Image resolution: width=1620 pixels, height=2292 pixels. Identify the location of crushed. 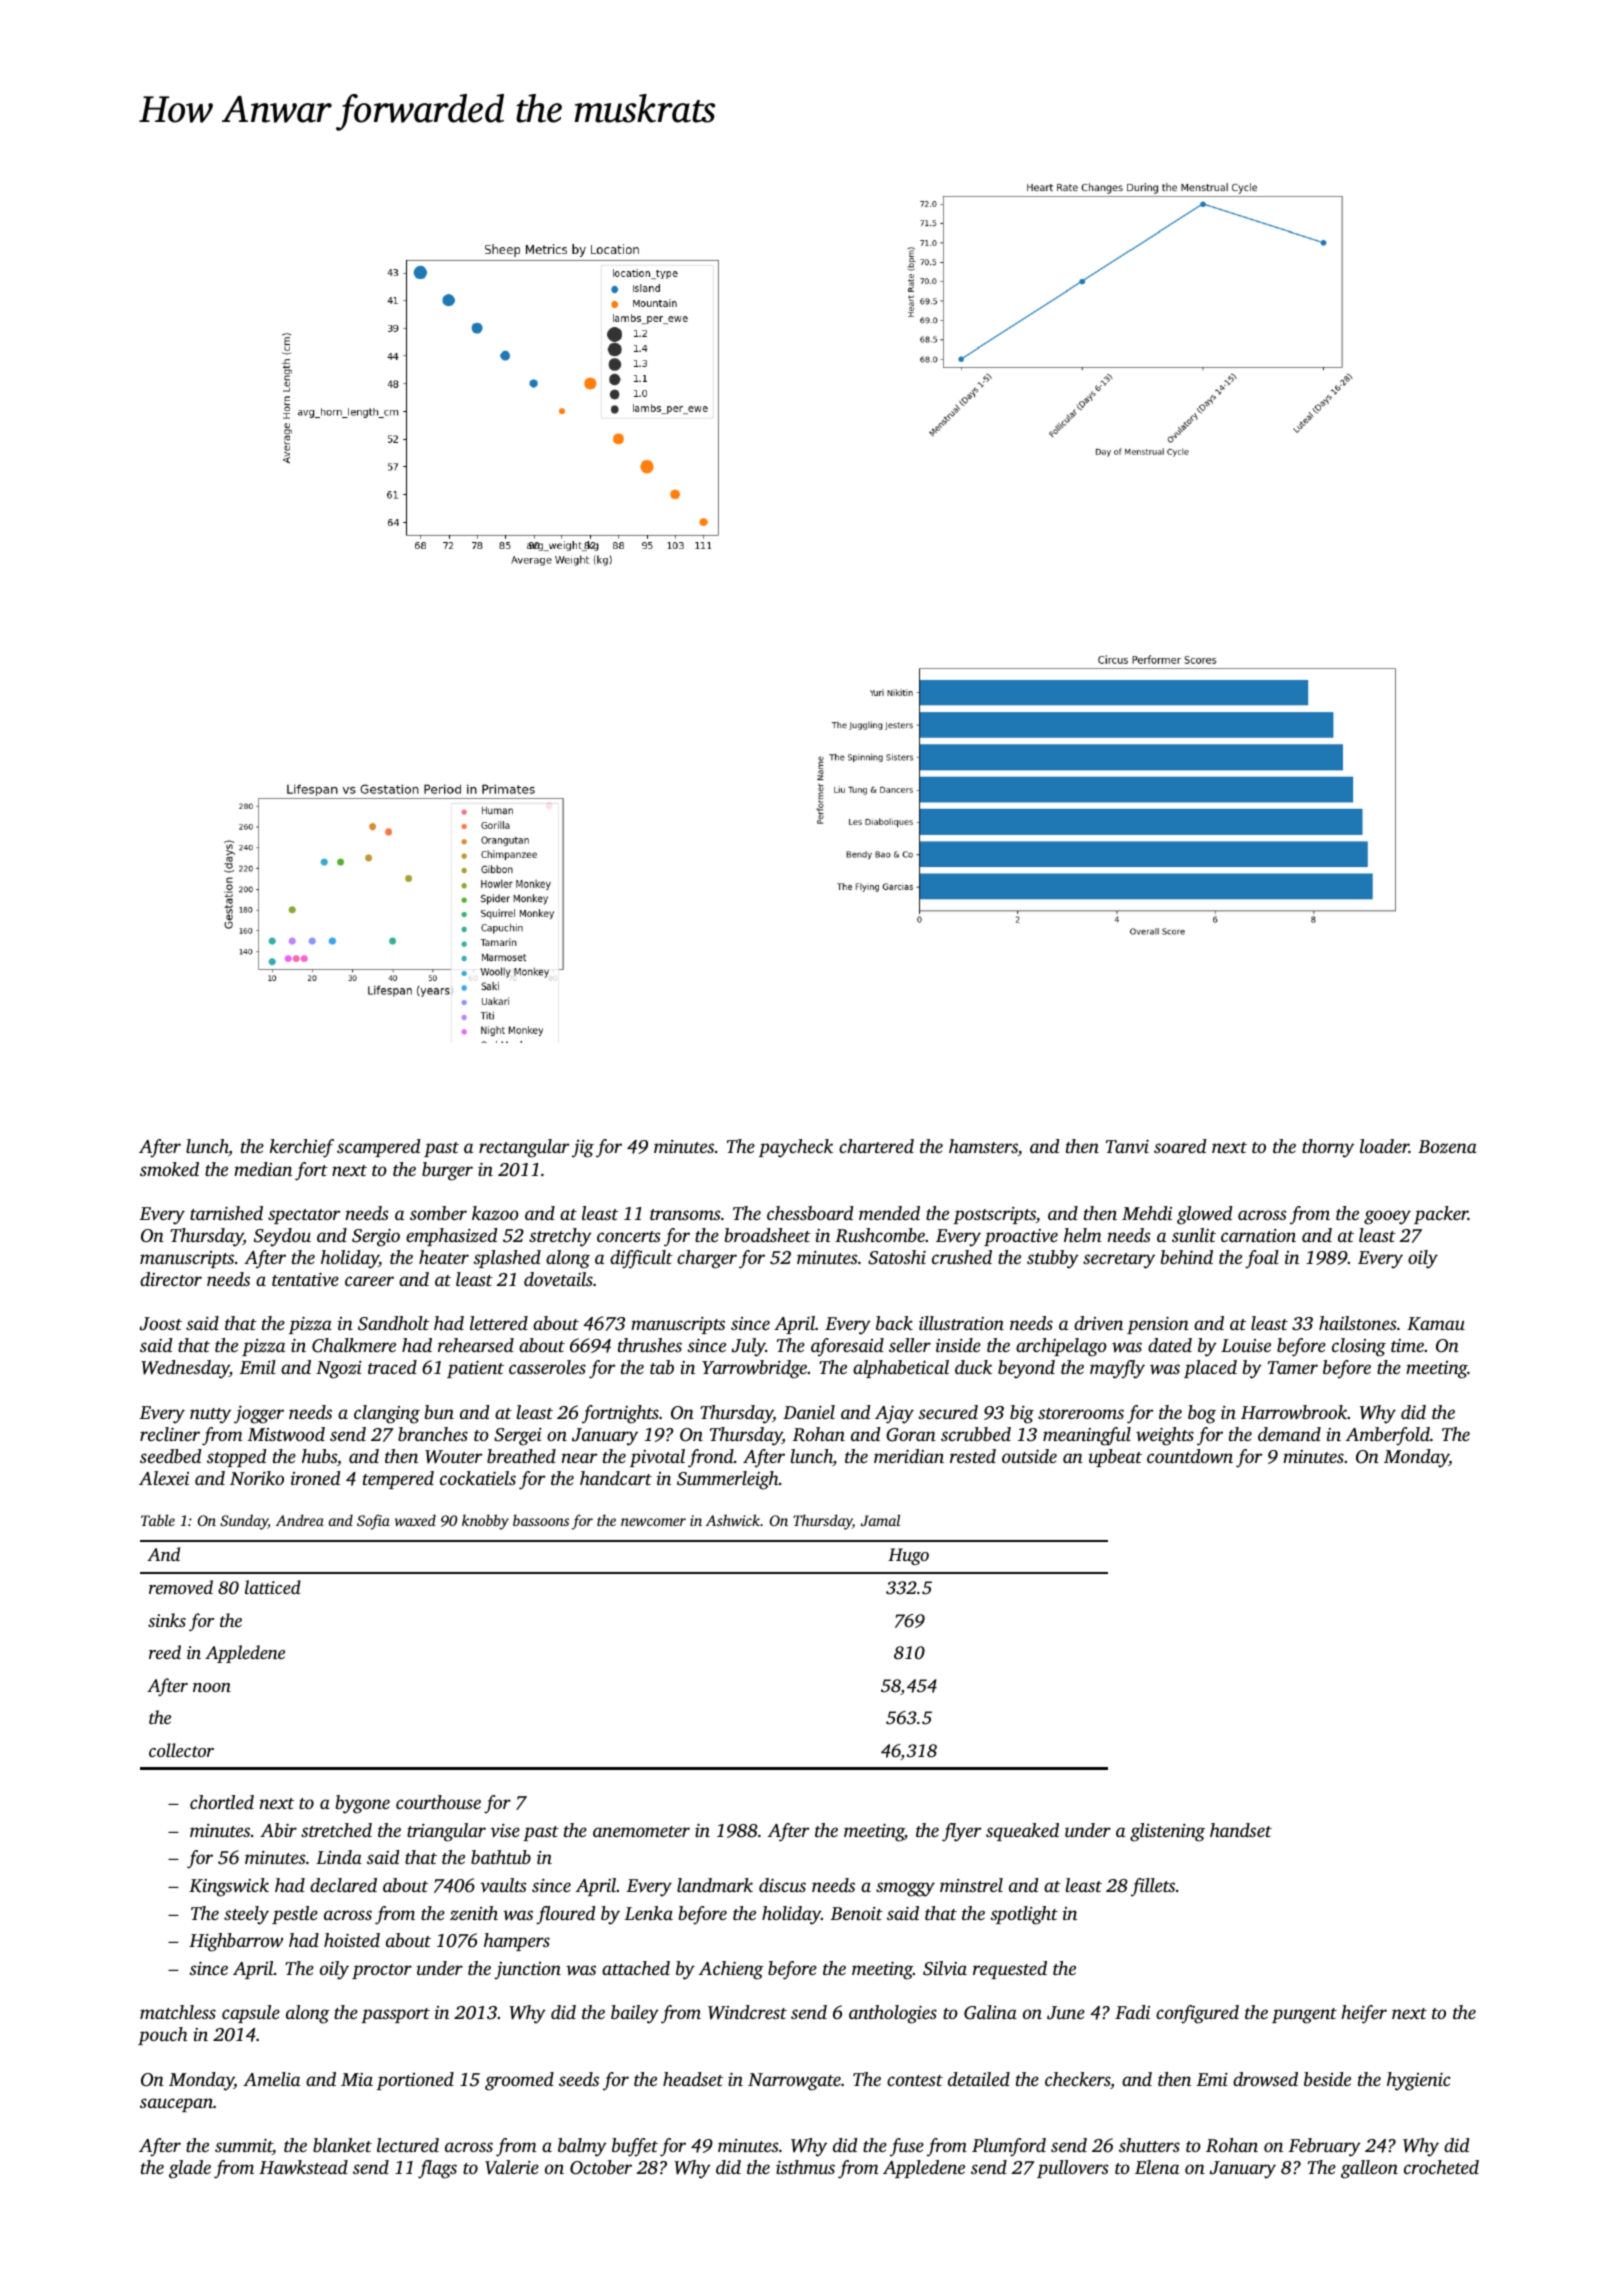
(962, 1257).
